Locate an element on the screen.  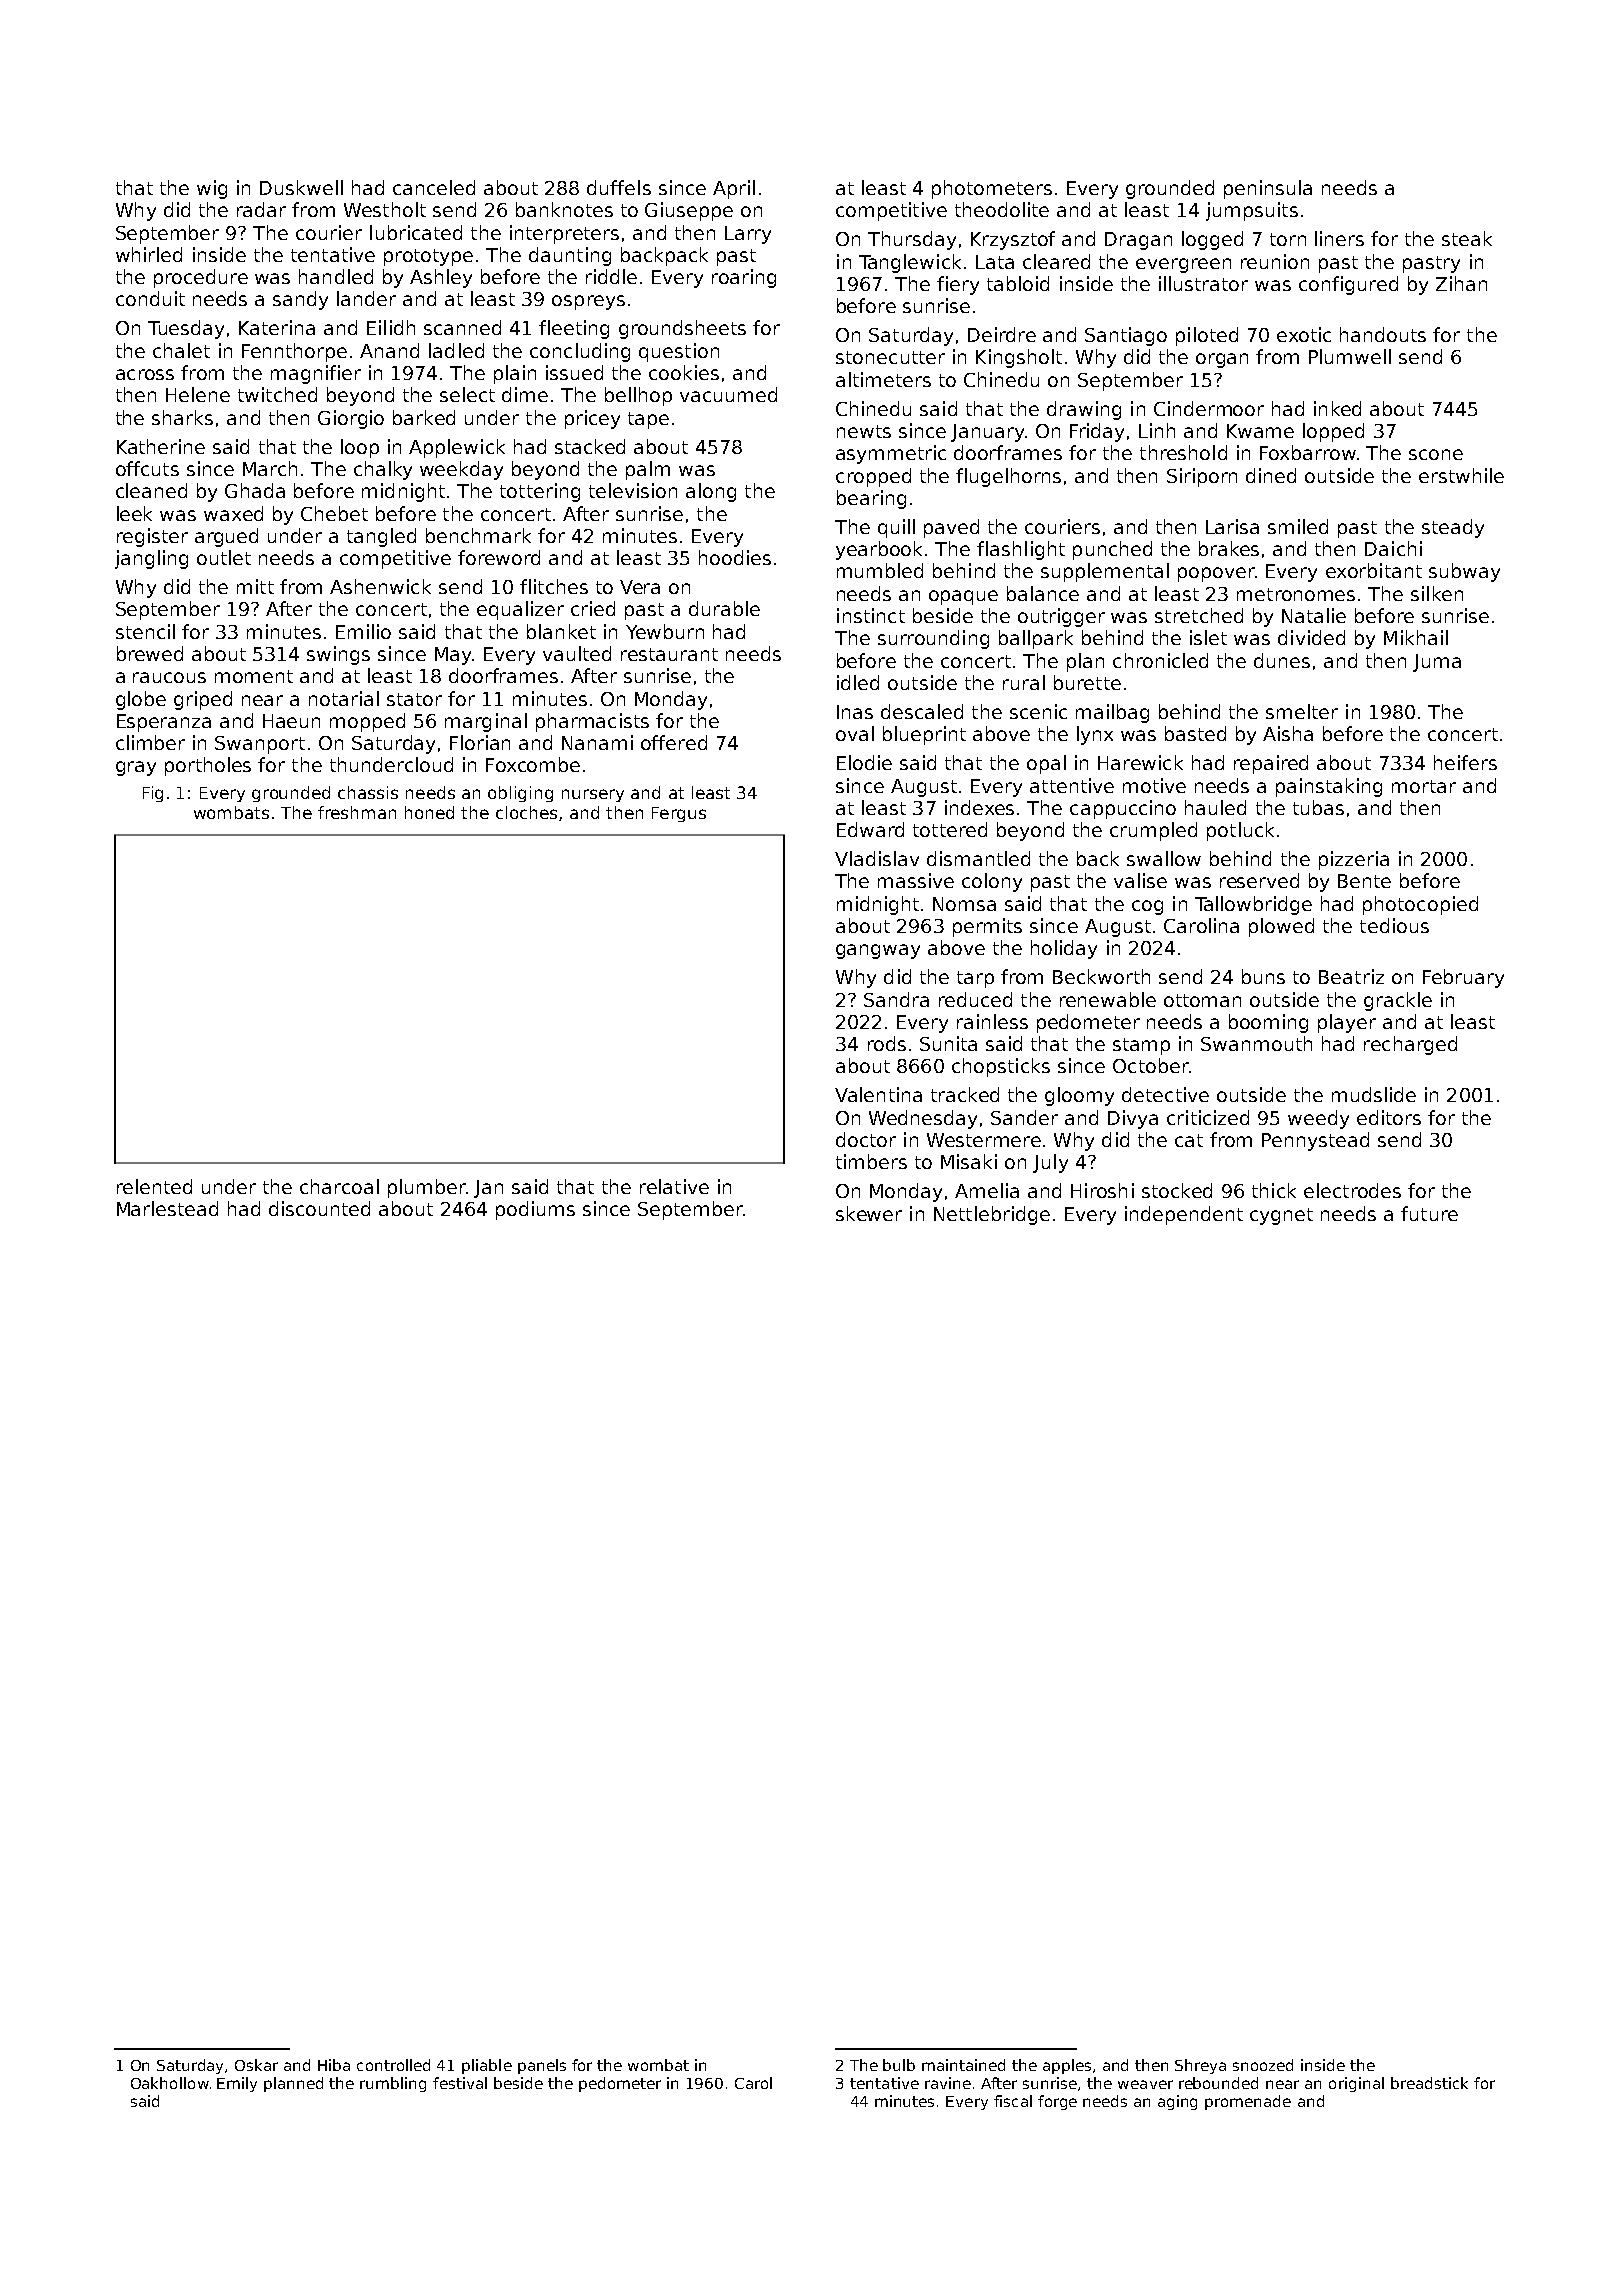
pliable is located at coordinates (487, 2066).
